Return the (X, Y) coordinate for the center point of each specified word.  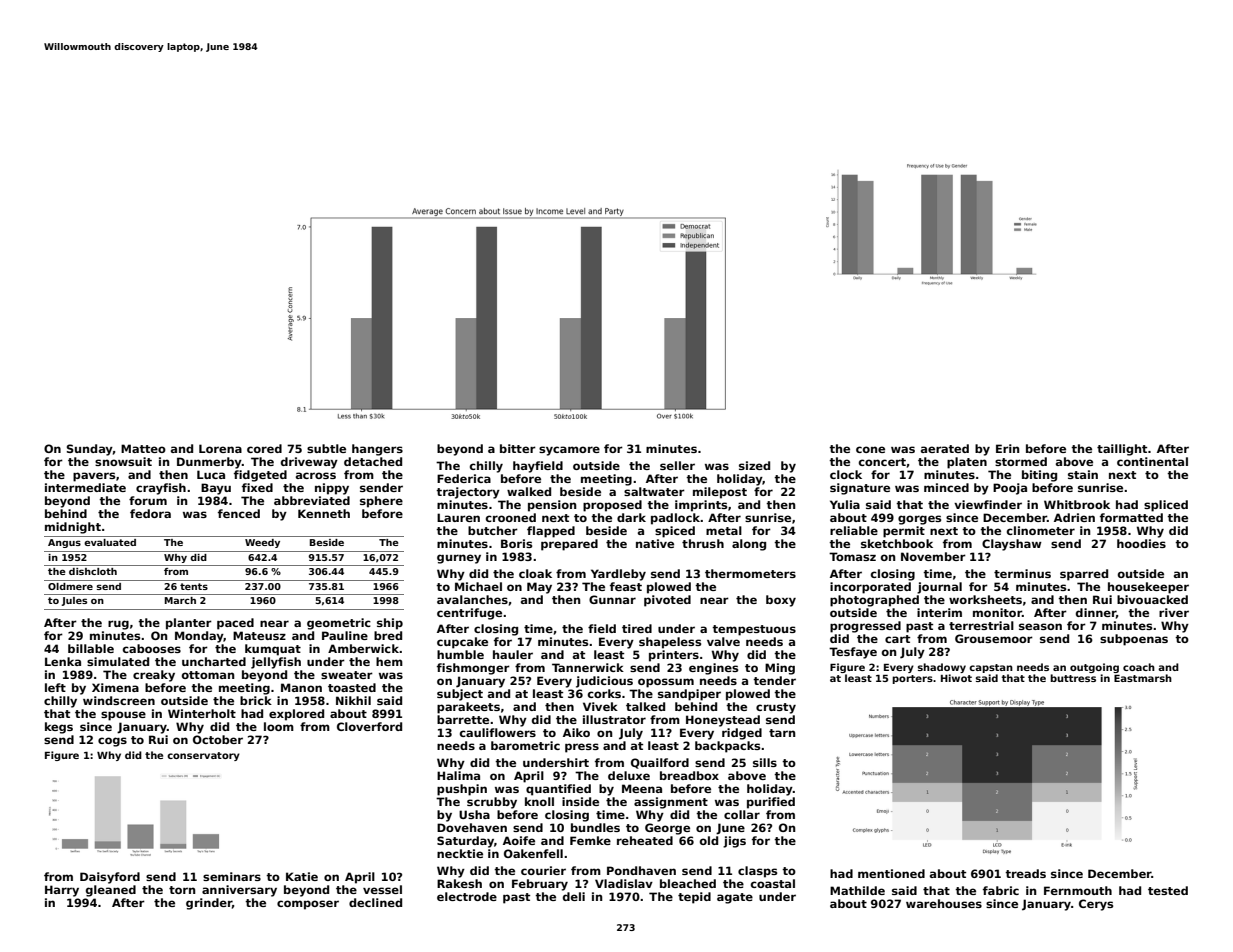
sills (765, 762)
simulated (118, 661)
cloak (535, 573)
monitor (997, 612)
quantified (558, 790)
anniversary (239, 891)
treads (1025, 873)
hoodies (1141, 543)
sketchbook (897, 543)
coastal (773, 883)
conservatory (203, 756)
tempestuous (754, 630)
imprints (701, 506)
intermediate (85, 487)
